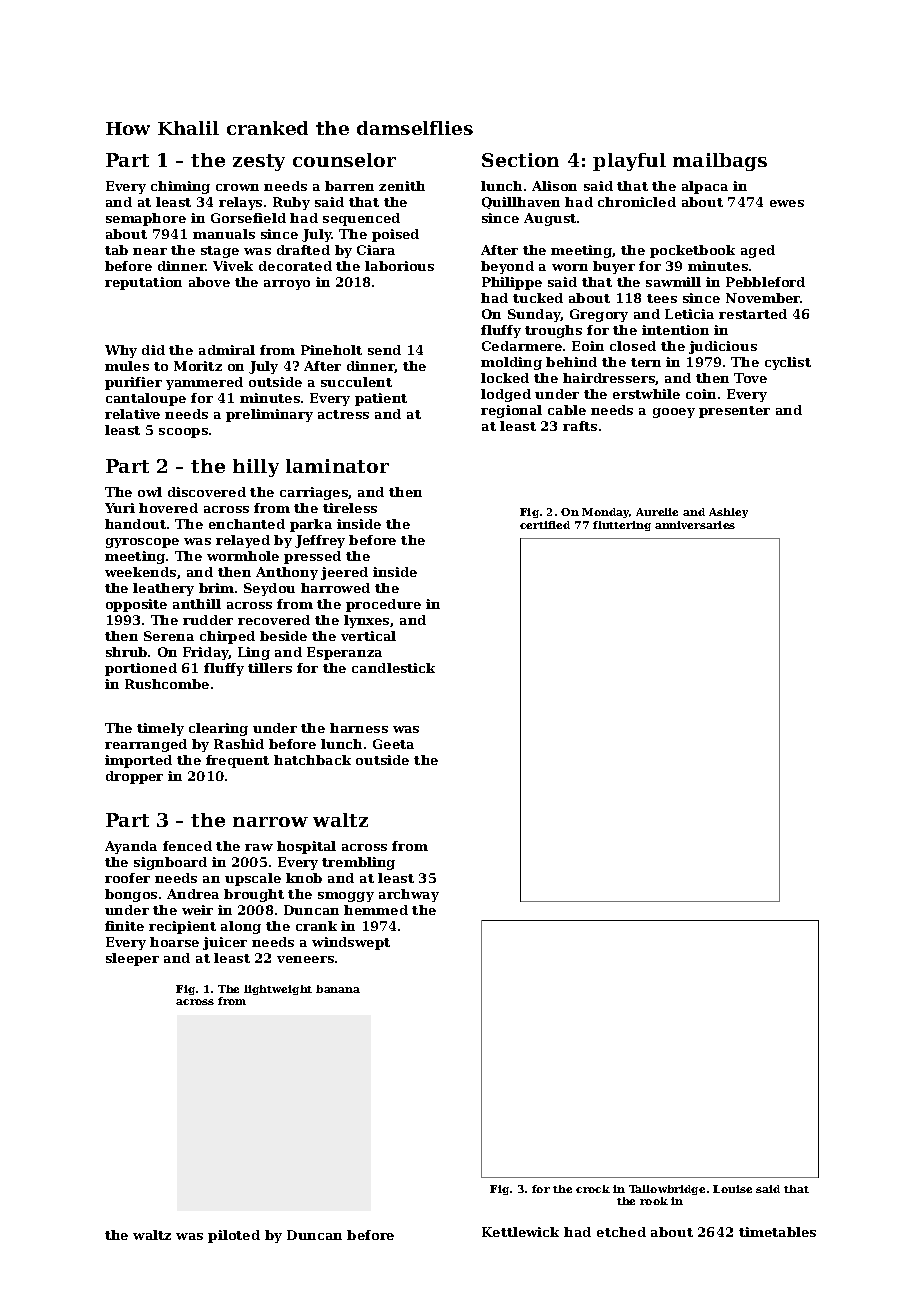 This document has height=1308, width=924. What do you see at coordinates (126, 652) in the document?
I see `shrub` at bounding box center [126, 652].
